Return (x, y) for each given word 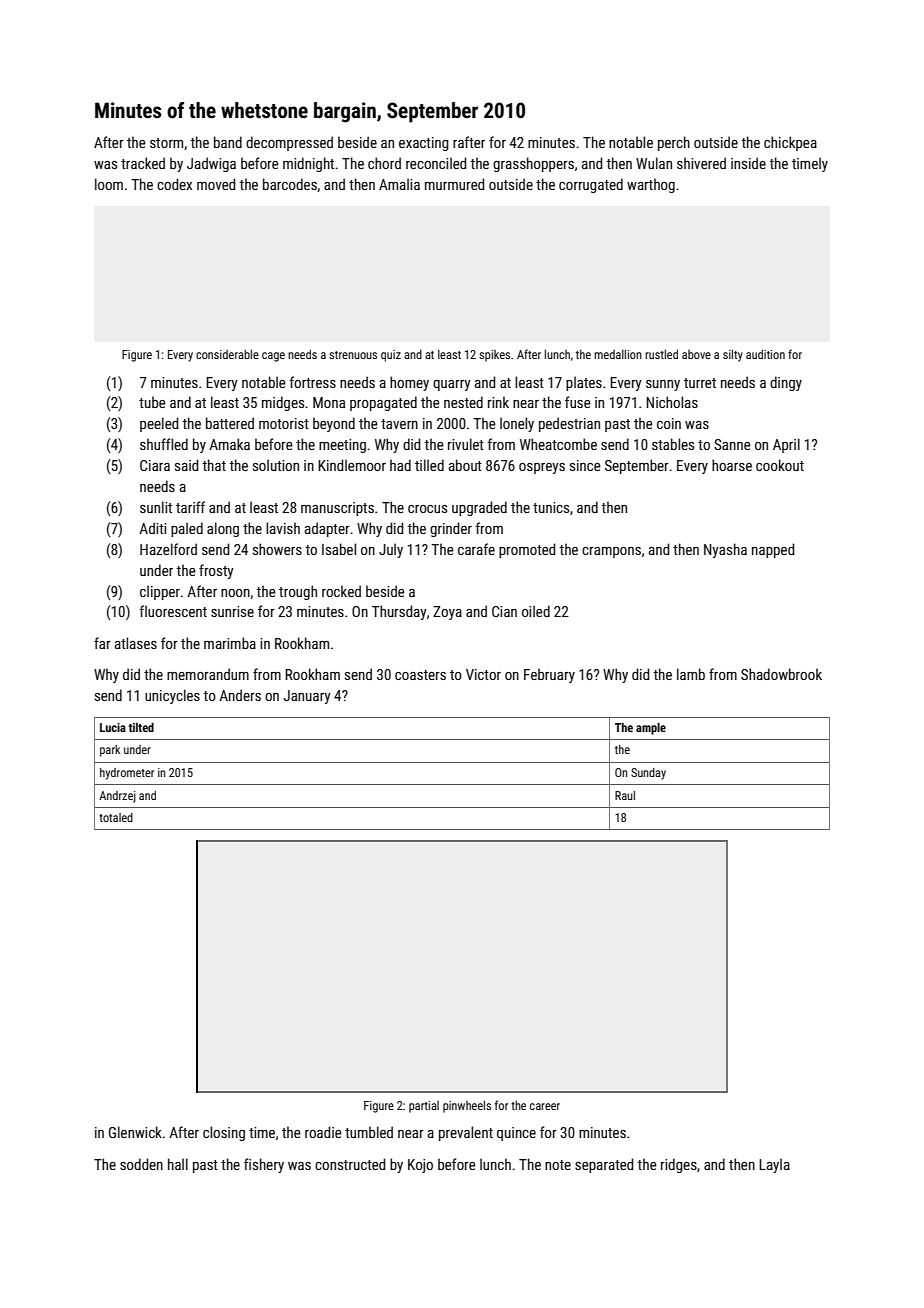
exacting (424, 144)
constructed (350, 1164)
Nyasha (725, 550)
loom (109, 184)
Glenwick (135, 1132)
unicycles (172, 696)
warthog (651, 185)
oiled (536, 611)
